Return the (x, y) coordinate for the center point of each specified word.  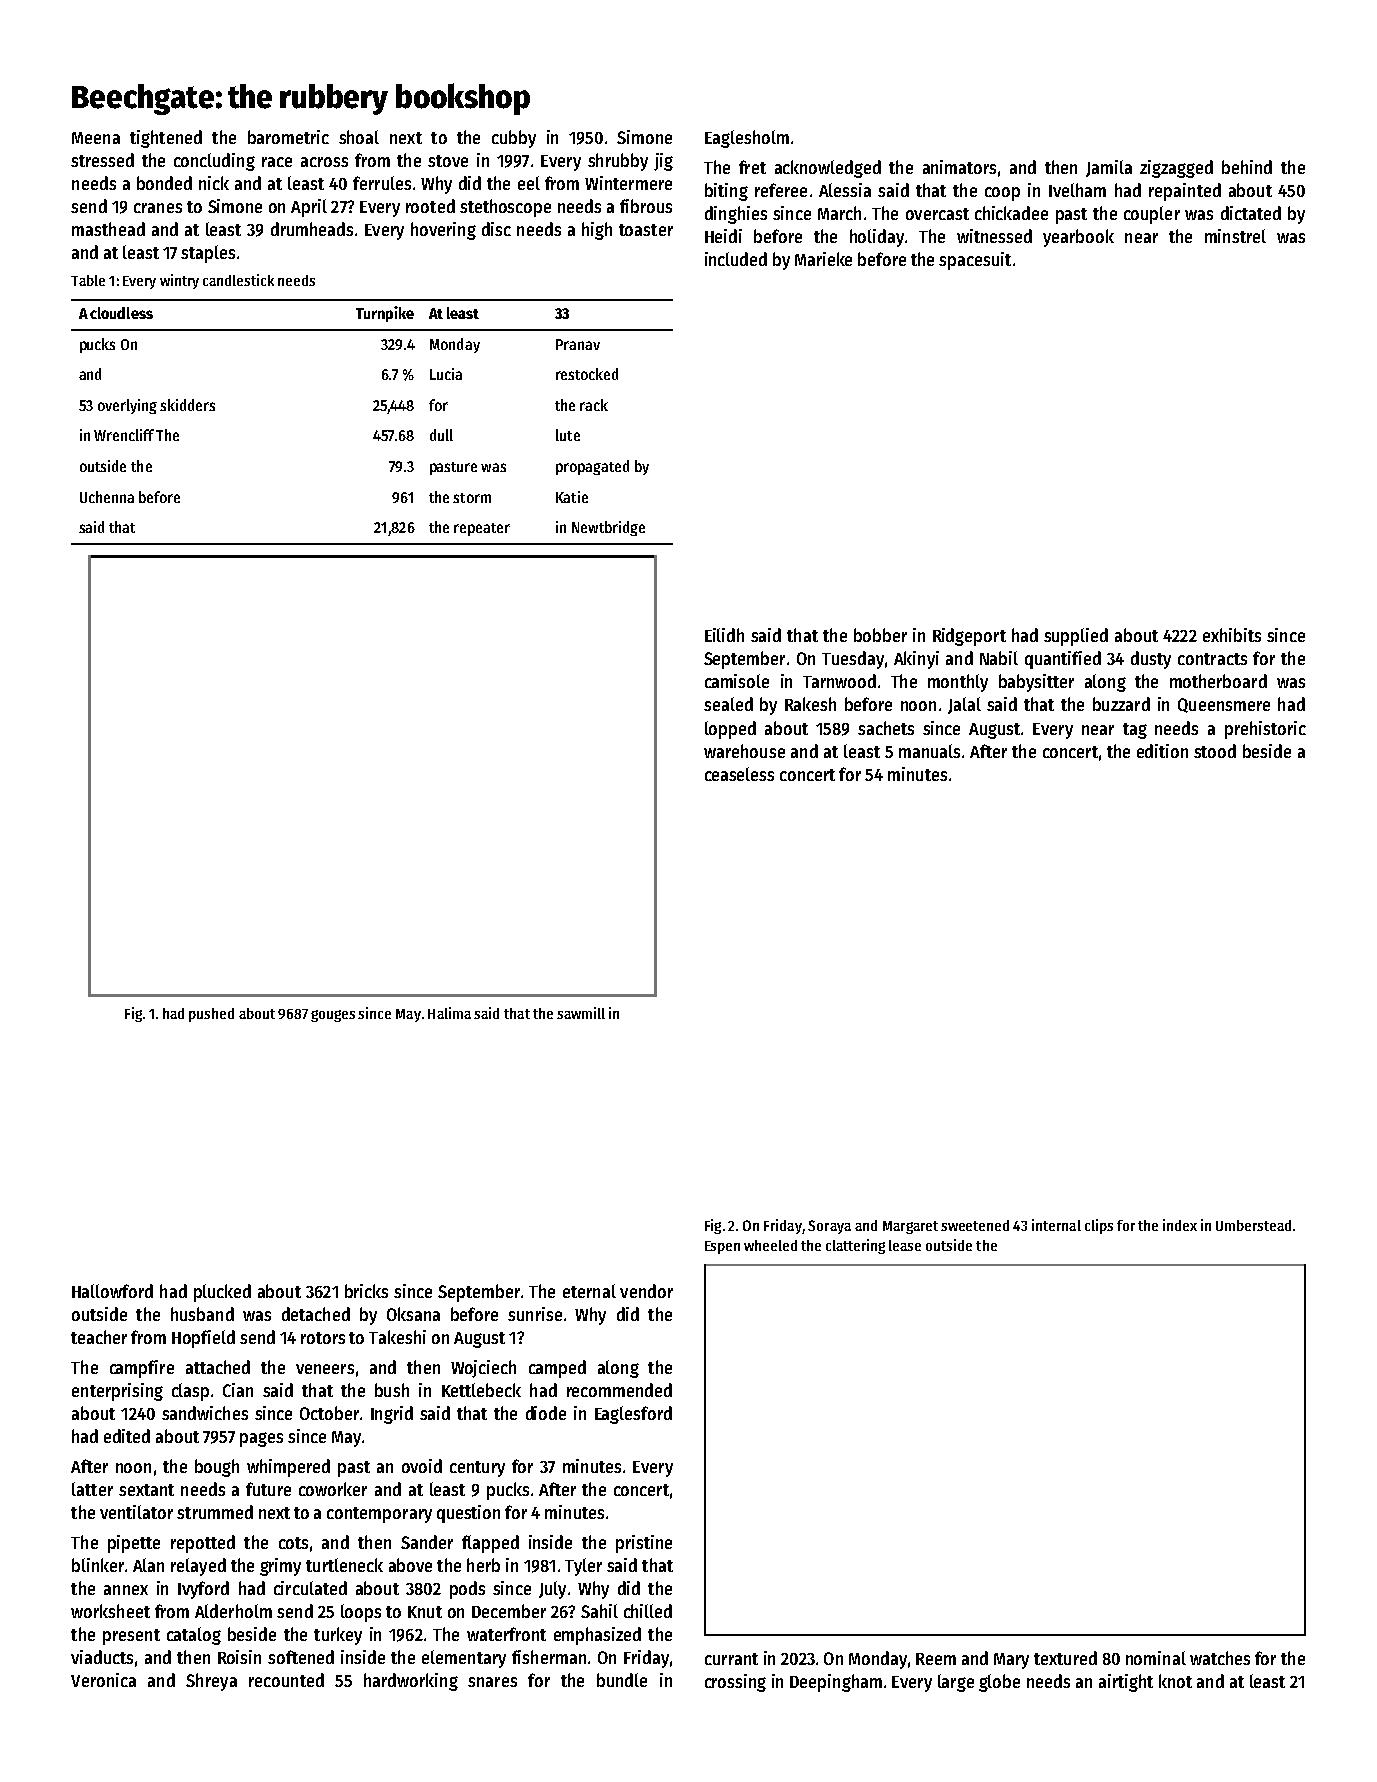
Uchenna (107, 497)
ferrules (382, 183)
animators (959, 167)
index (1180, 1225)
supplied (1076, 637)
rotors (323, 1338)
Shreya (211, 1682)
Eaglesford (633, 1415)
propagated (592, 467)
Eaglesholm (747, 139)
